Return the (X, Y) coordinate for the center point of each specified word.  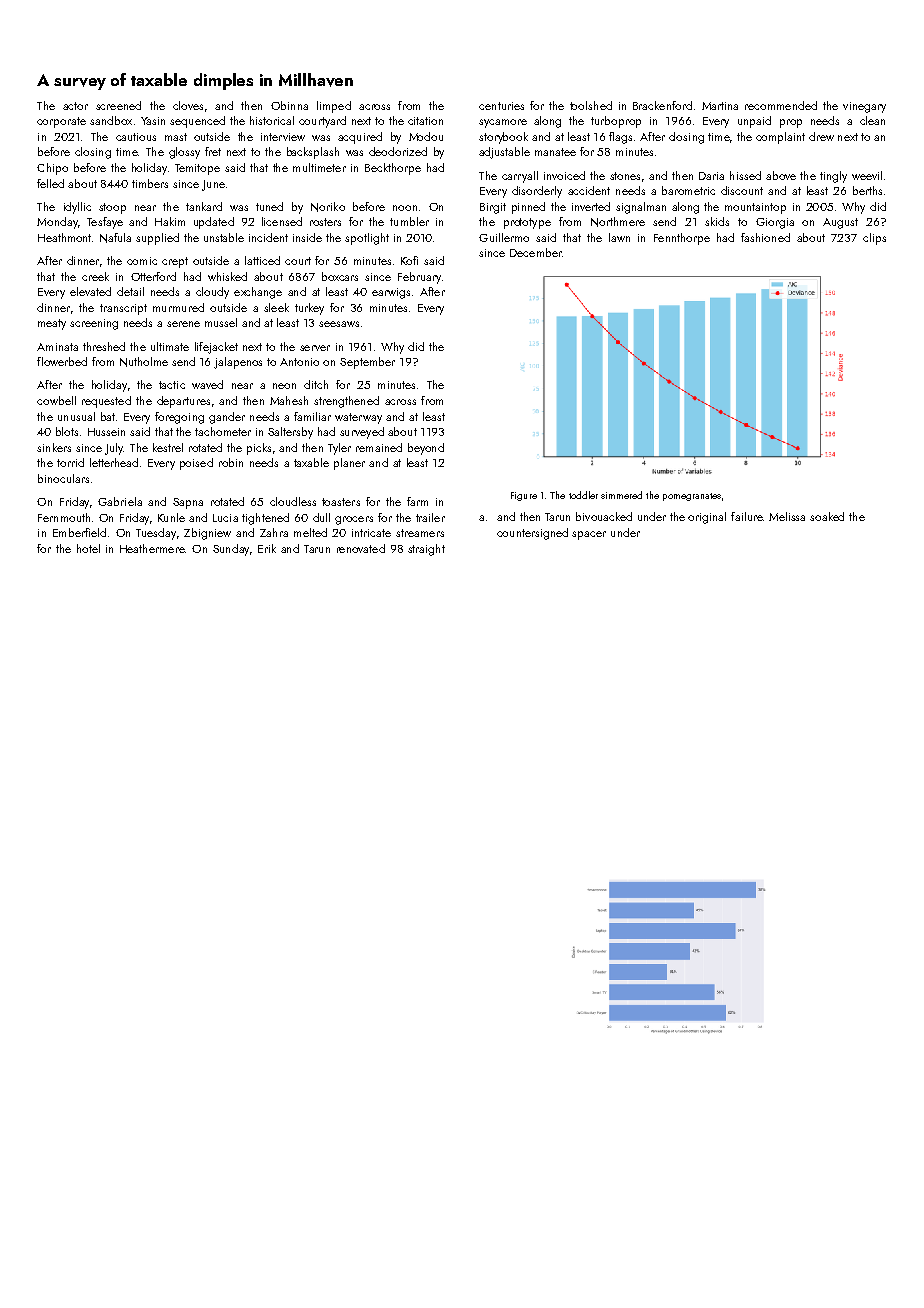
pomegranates (692, 497)
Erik (267, 548)
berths (867, 190)
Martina (720, 106)
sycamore (503, 123)
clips (874, 239)
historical (272, 120)
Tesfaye (105, 223)
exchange (258, 293)
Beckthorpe (393, 169)
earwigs (391, 293)
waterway (358, 418)
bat (108, 416)
